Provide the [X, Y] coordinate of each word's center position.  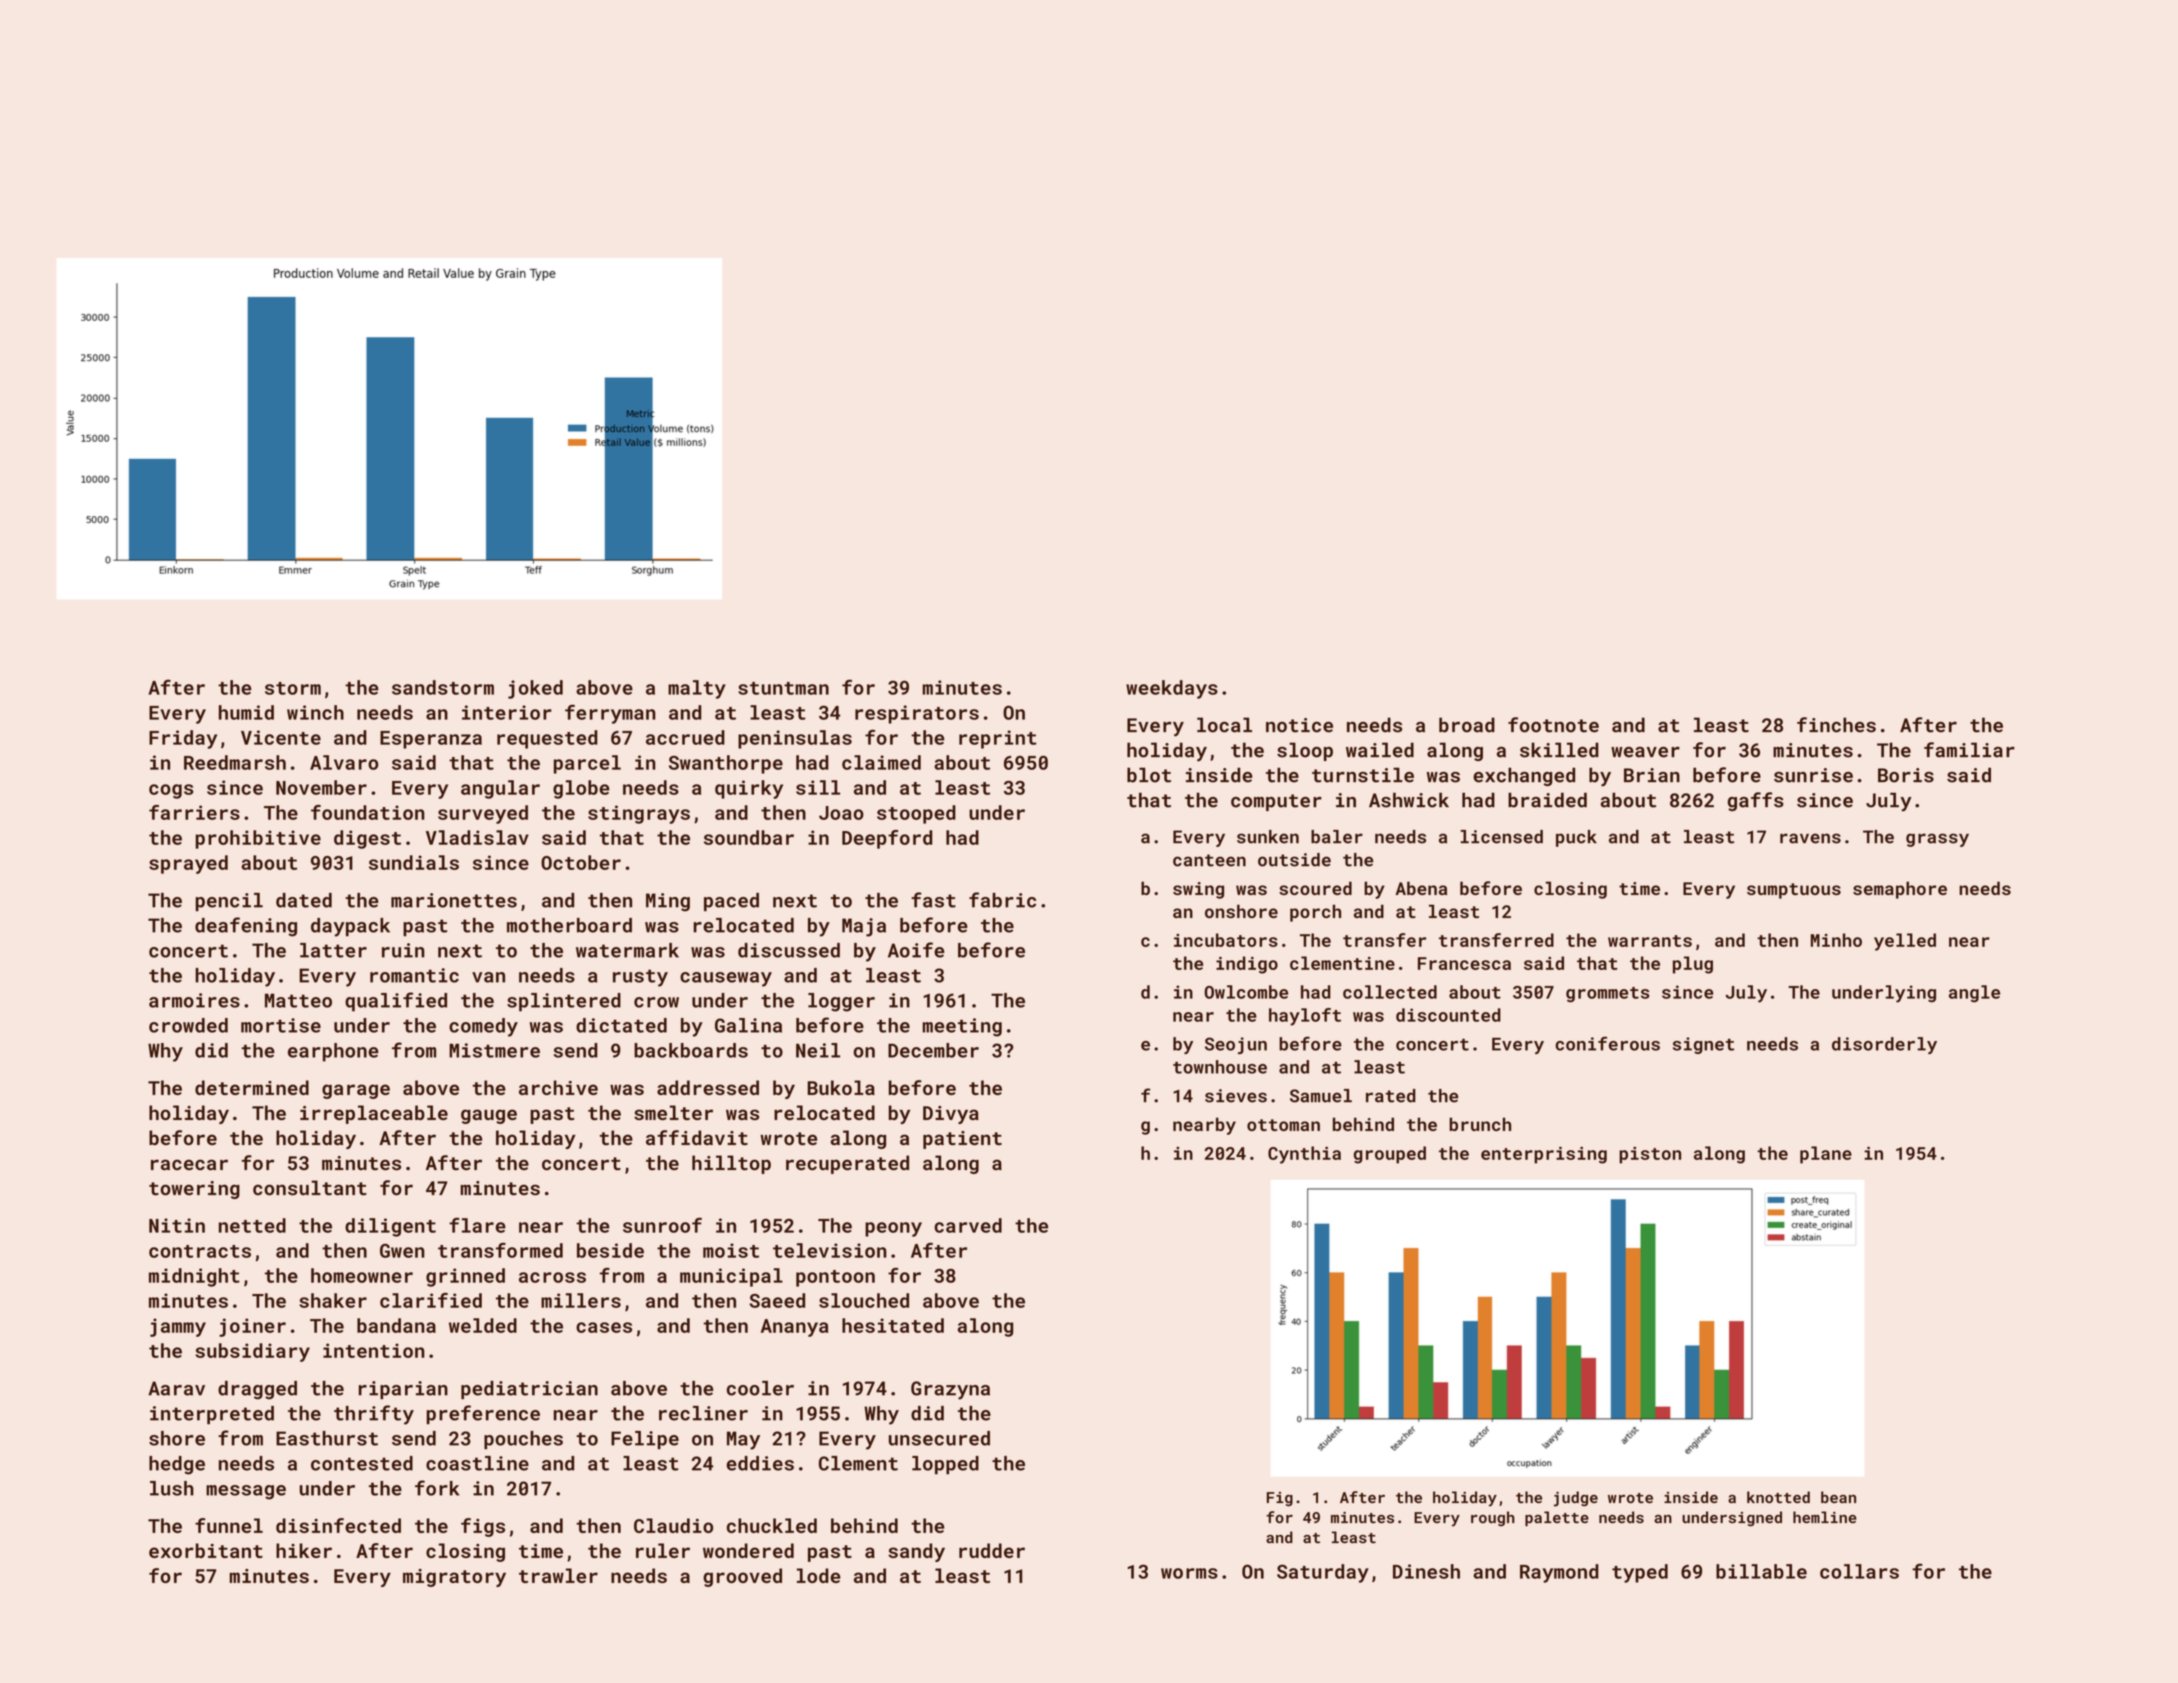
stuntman [783, 688]
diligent [390, 1227]
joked [535, 689]
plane [1826, 1155]
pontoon [835, 1278]
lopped [945, 1465]
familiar [1969, 750]
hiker [304, 1550]
